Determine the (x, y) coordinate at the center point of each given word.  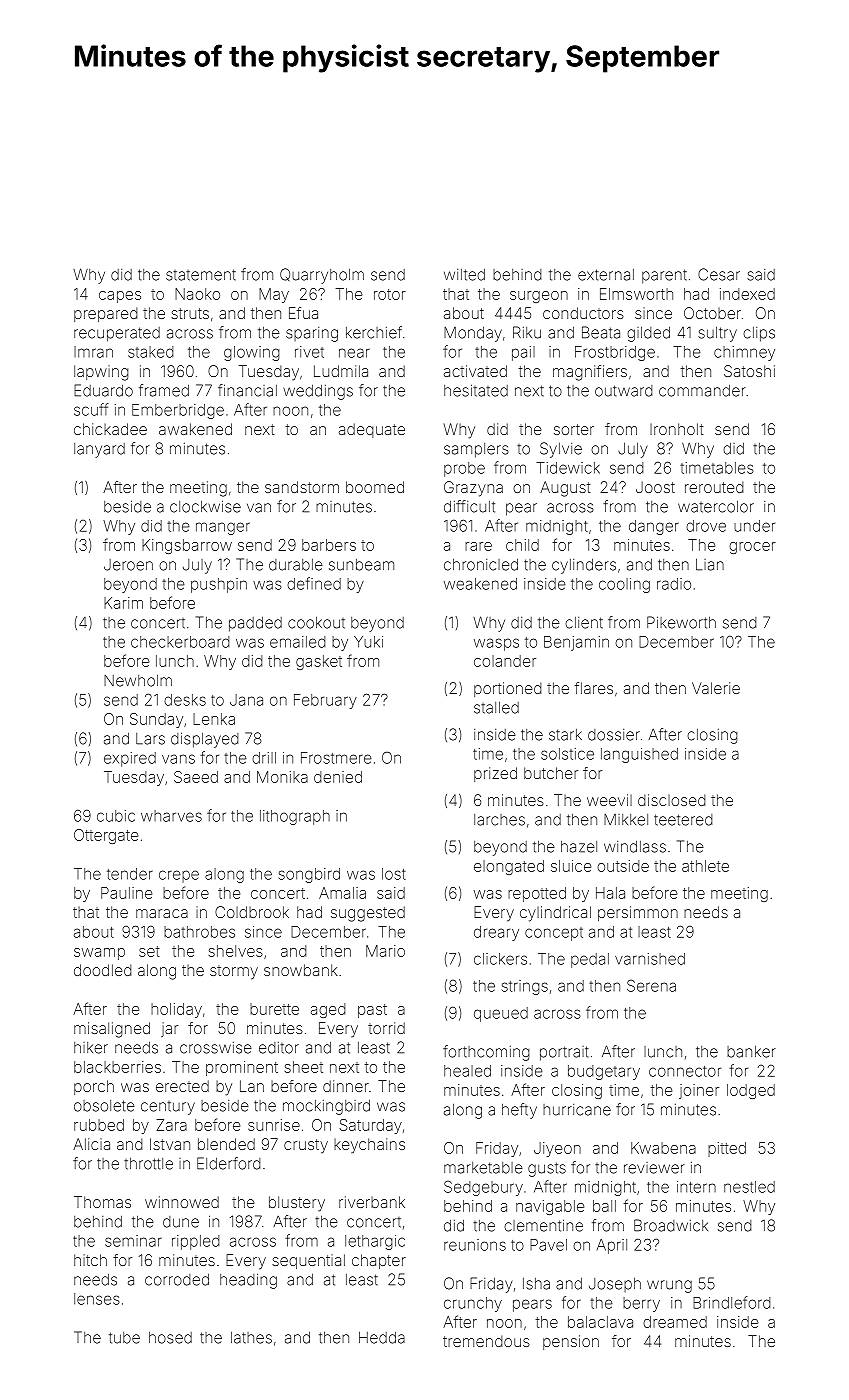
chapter (379, 1261)
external (606, 275)
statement (201, 275)
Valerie (716, 688)
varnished (650, 959)
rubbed (99, 1125)
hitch (90, 1260)
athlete (705, 866)
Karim (123, 603)
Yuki (368, 642)
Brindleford (732, 1302)
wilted (464, 274)
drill (264, 758)
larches (499, 820)
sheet (304, 1067)
